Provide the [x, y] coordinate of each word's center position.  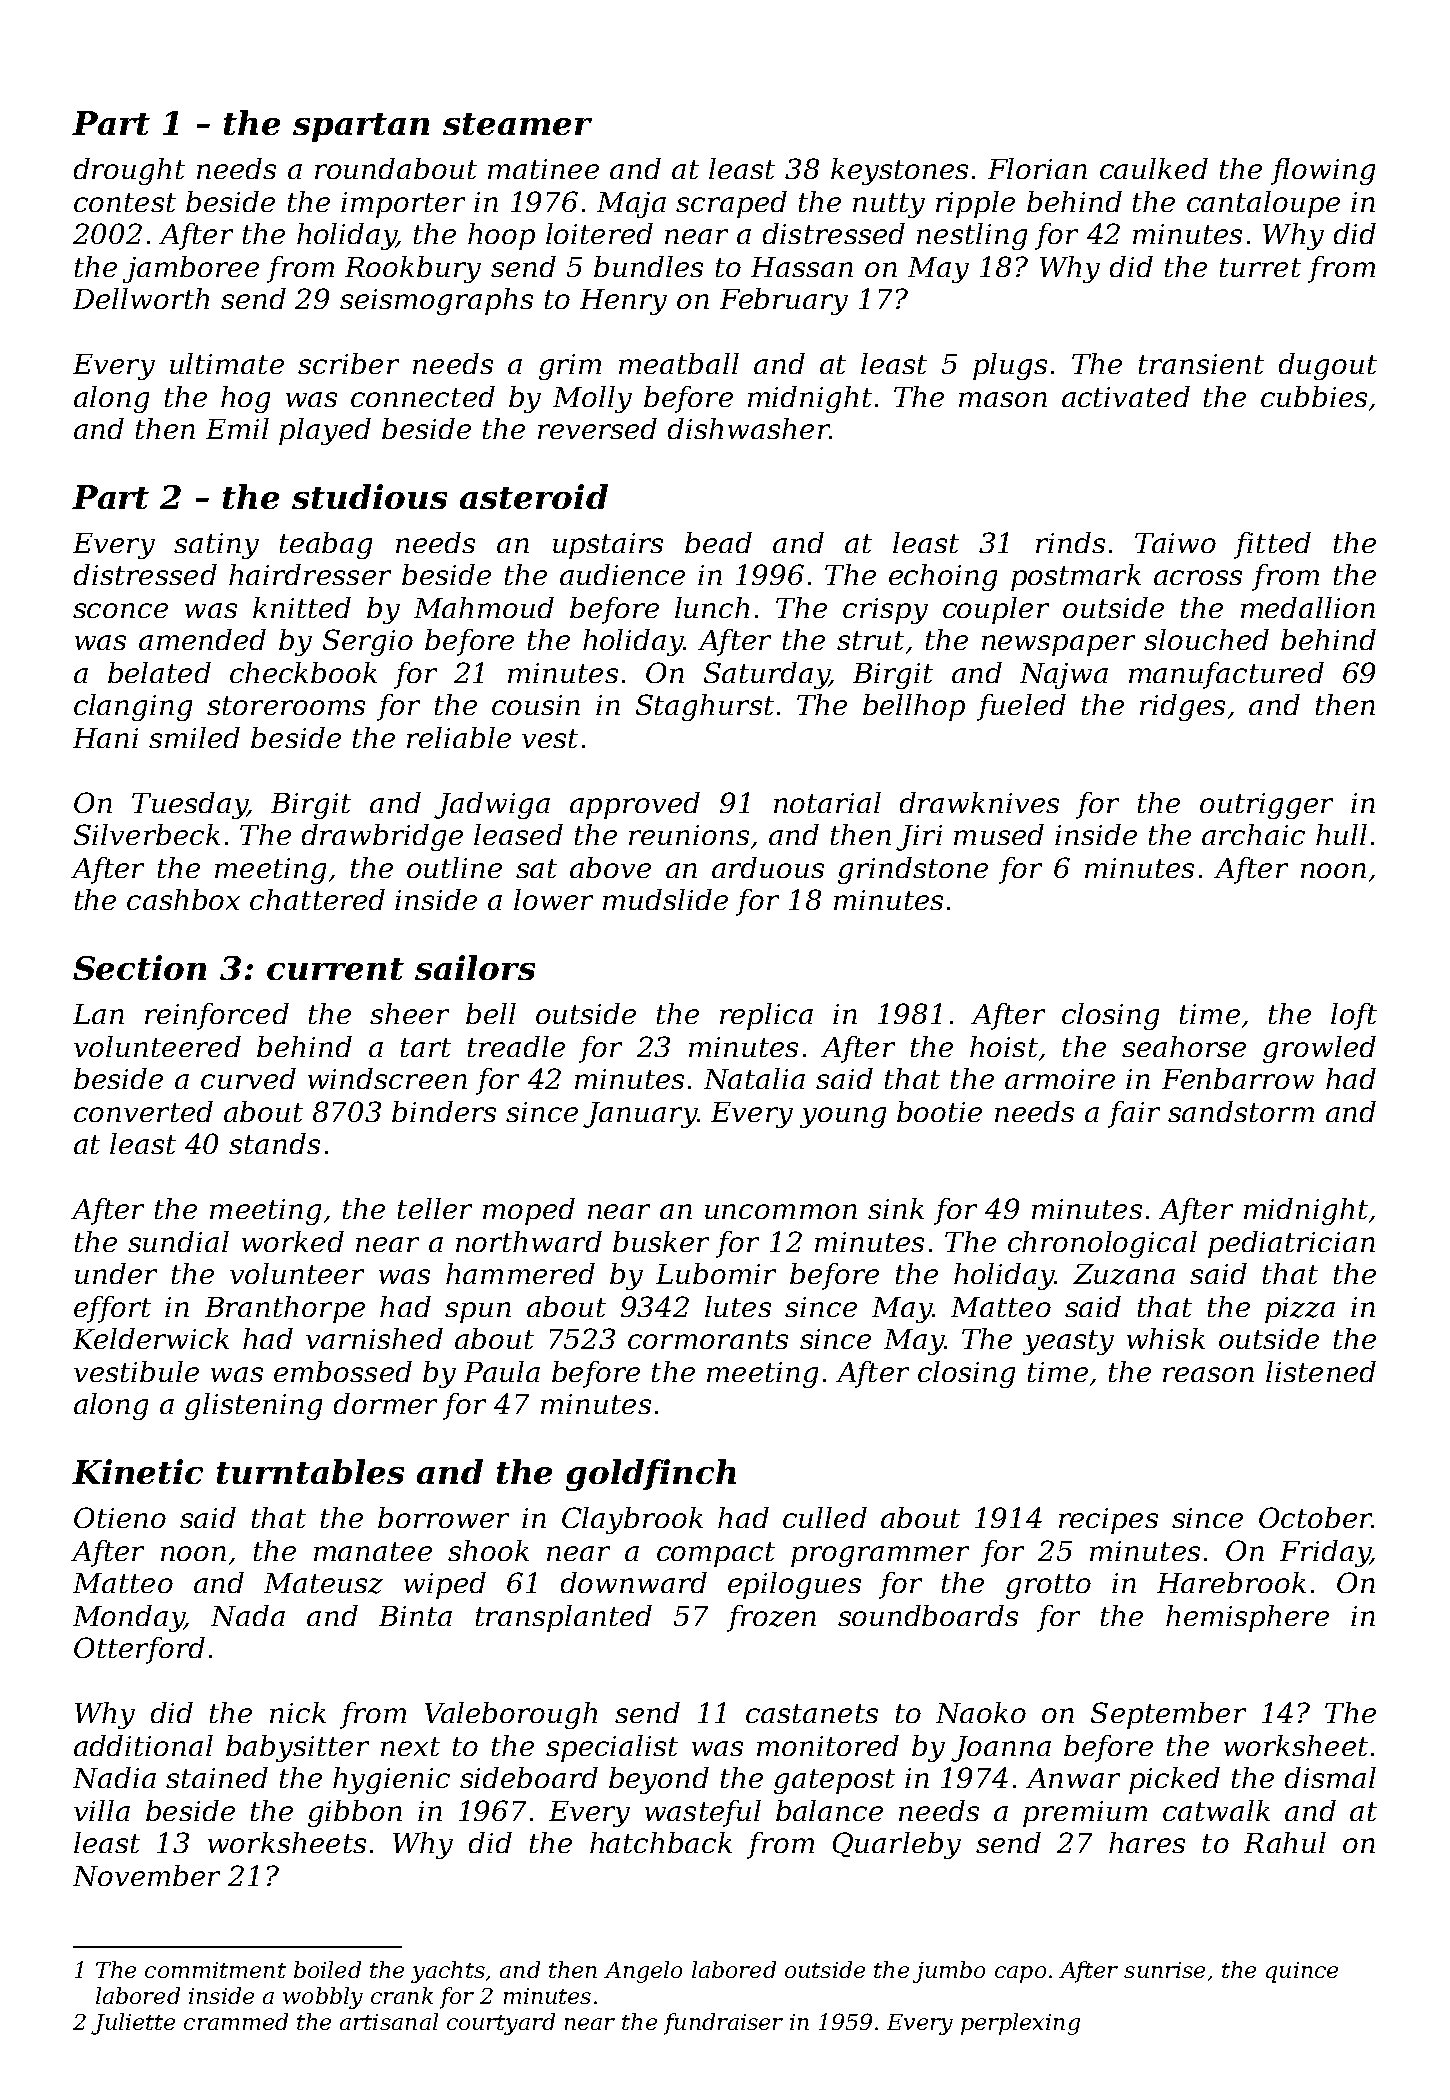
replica [766, 1016]
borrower [443, 1517]
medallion [1308, 607]
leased [518, 834]
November [146, 1875]
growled [1319, 1049]
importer [403, 205]
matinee [543, 169]
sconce [120, 610]
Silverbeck [147, 834]
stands [274, 1143]
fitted [1272, 545]
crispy [885, 611]
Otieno [120, 1517]
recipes [1108, 1521]
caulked [1154, 168]
